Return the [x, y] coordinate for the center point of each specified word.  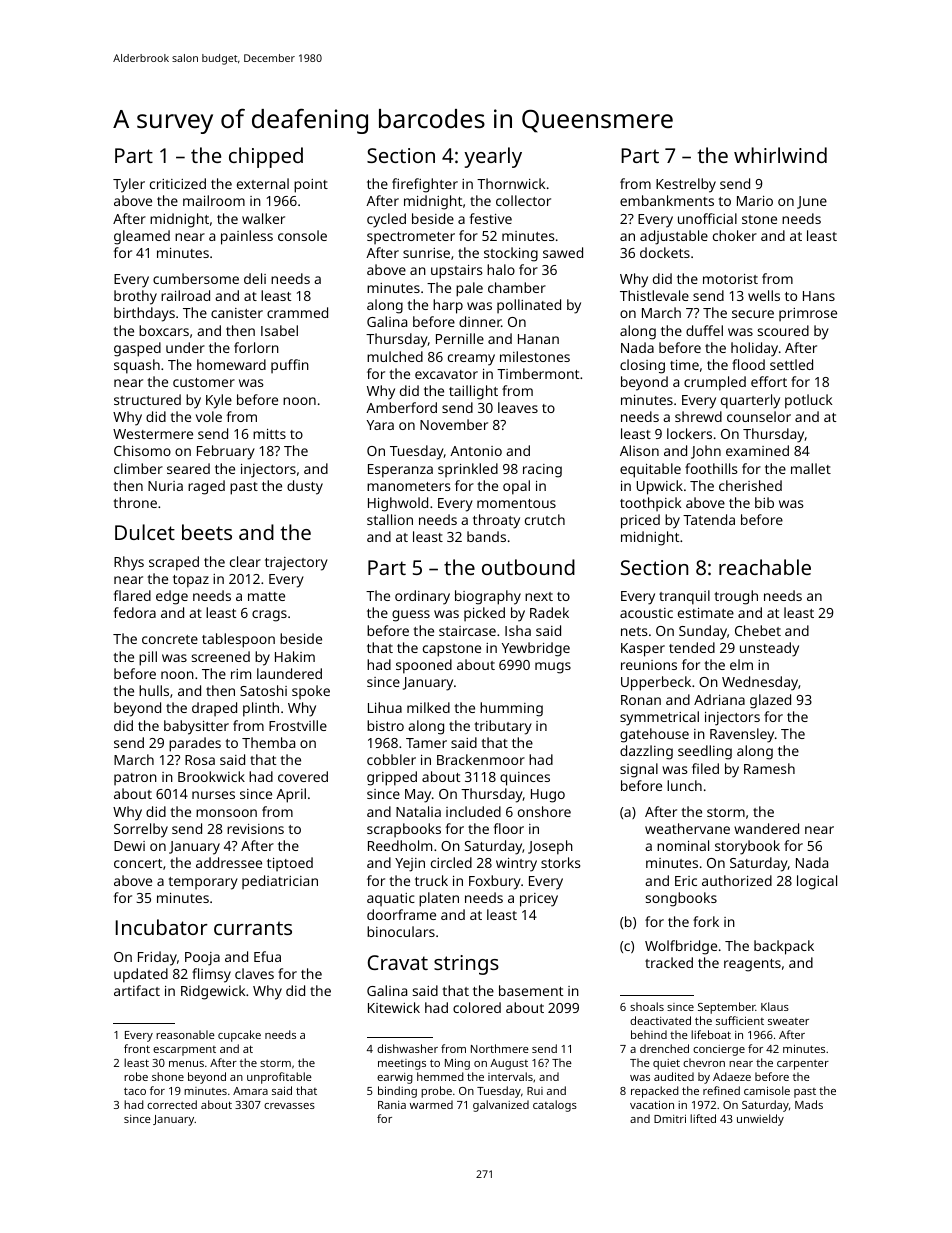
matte [266, 596]
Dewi [129, 846]
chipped [266, 157]
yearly [493, 157]
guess [411, 616]
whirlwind [780, 155]
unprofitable [279, 1078]
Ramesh [769, 768]
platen [439, 899]
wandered [766, 828]
